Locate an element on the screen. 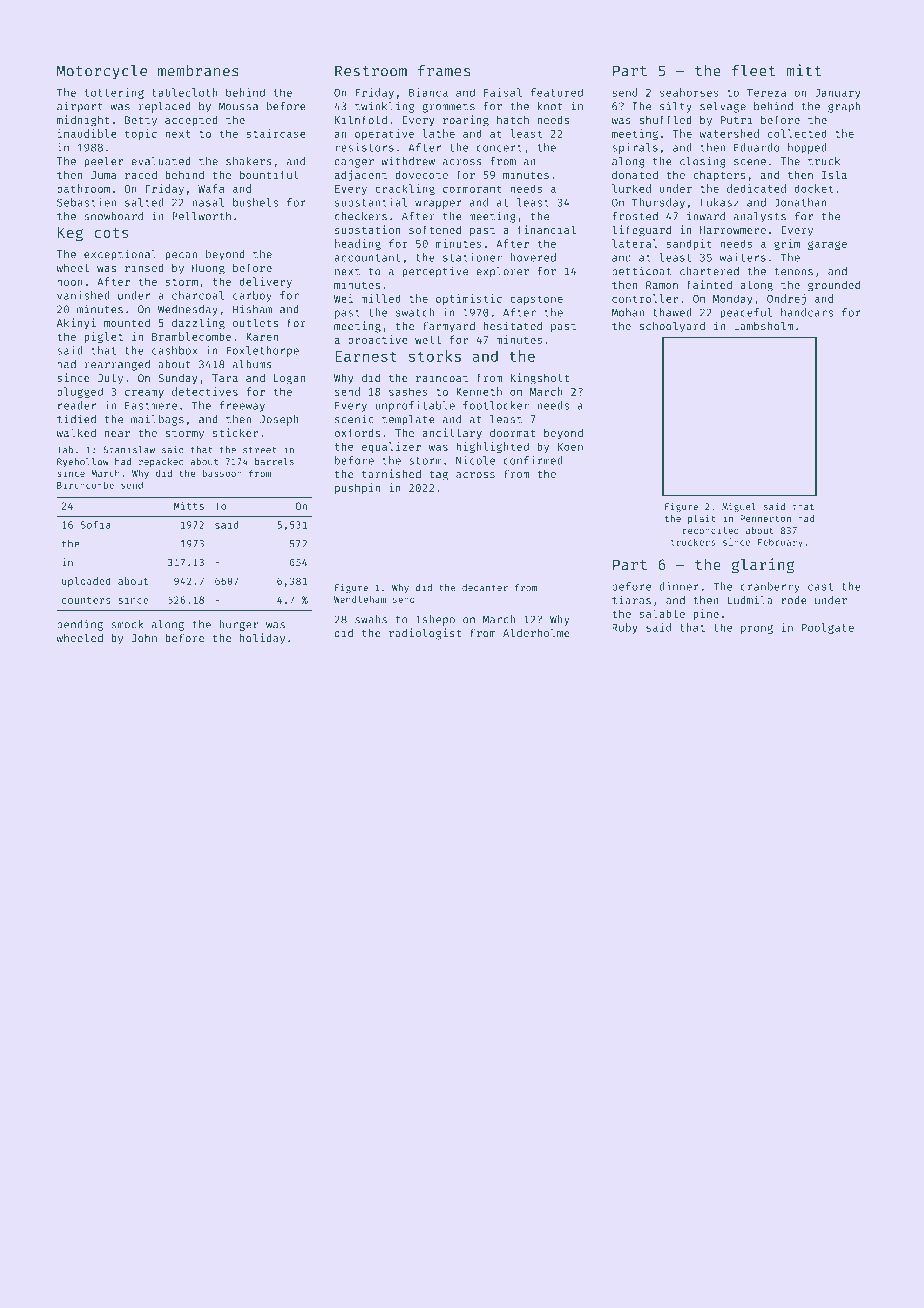  noon is located at coordinates (70, 282).
